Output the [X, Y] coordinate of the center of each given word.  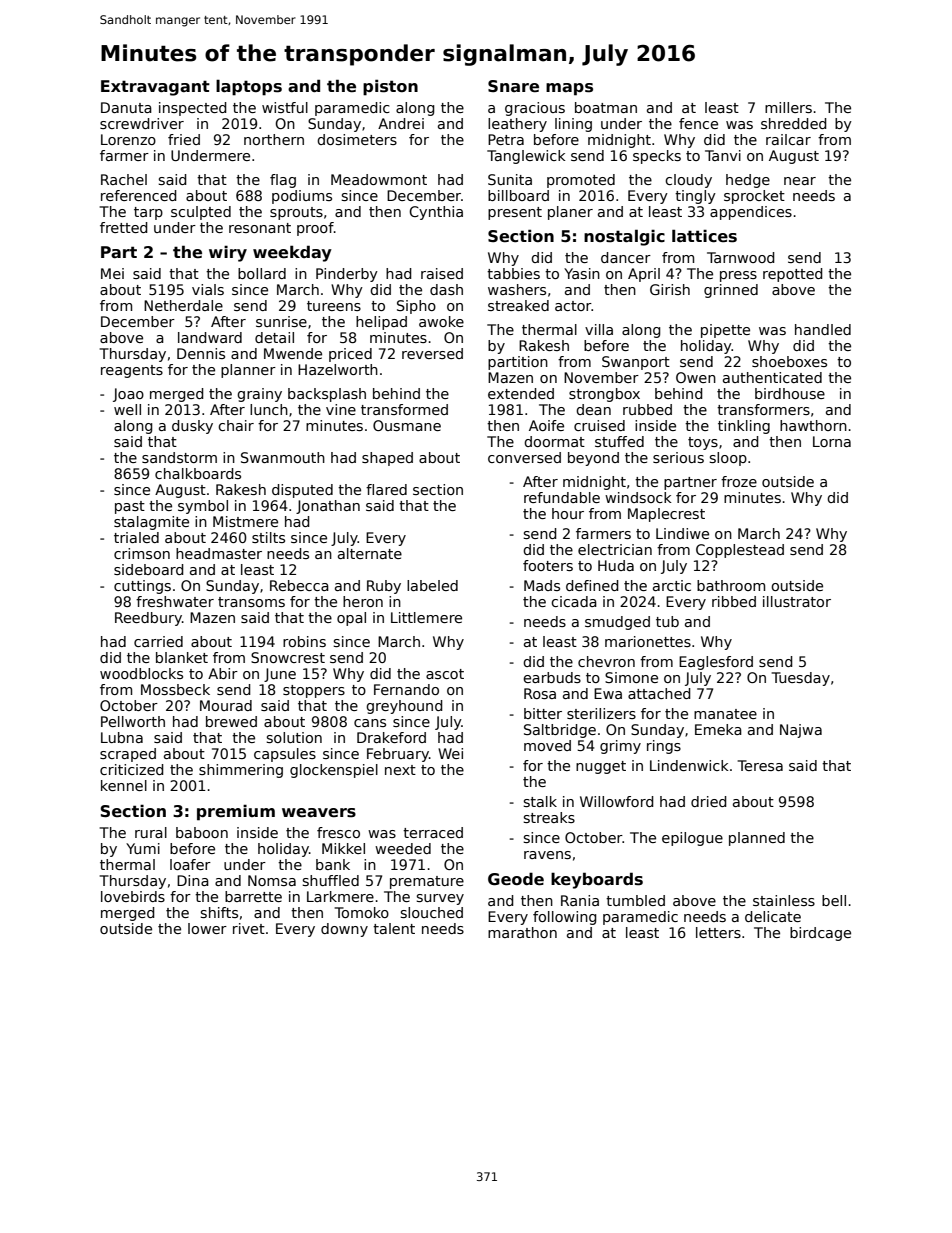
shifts [219, 912]
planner [248, 371]
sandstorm [179, 457]
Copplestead [740, 551]
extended [521, 393]
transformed [404, 409]
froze [739, 481]
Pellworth [133, 721]
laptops [249, 87]
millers [788, 107]
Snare [513, 86]
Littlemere [426, 617]
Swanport [636, 363]
